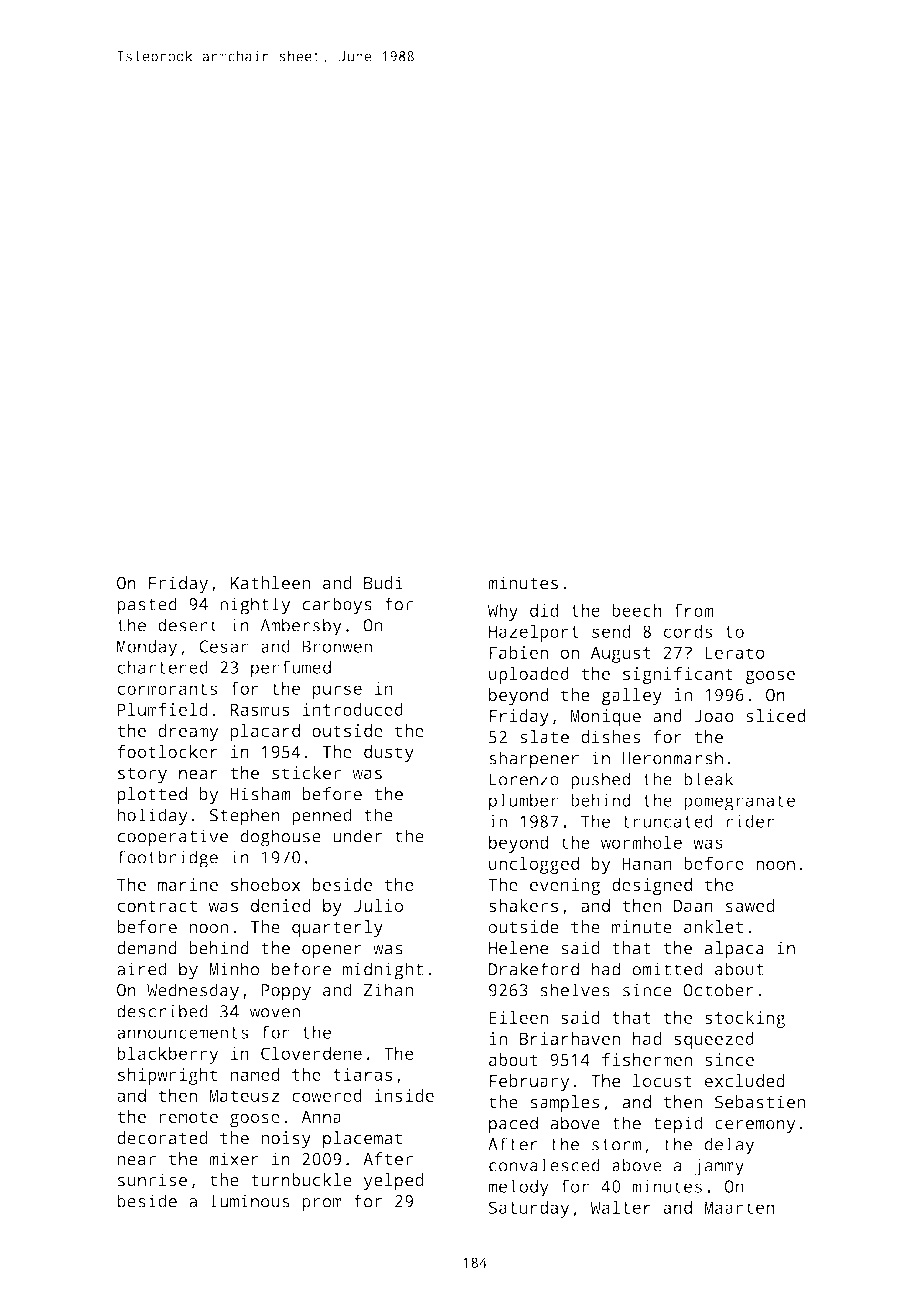 The height and width of the screenshot is (1314, 924). I want to click on galley, so click(631, 696).
